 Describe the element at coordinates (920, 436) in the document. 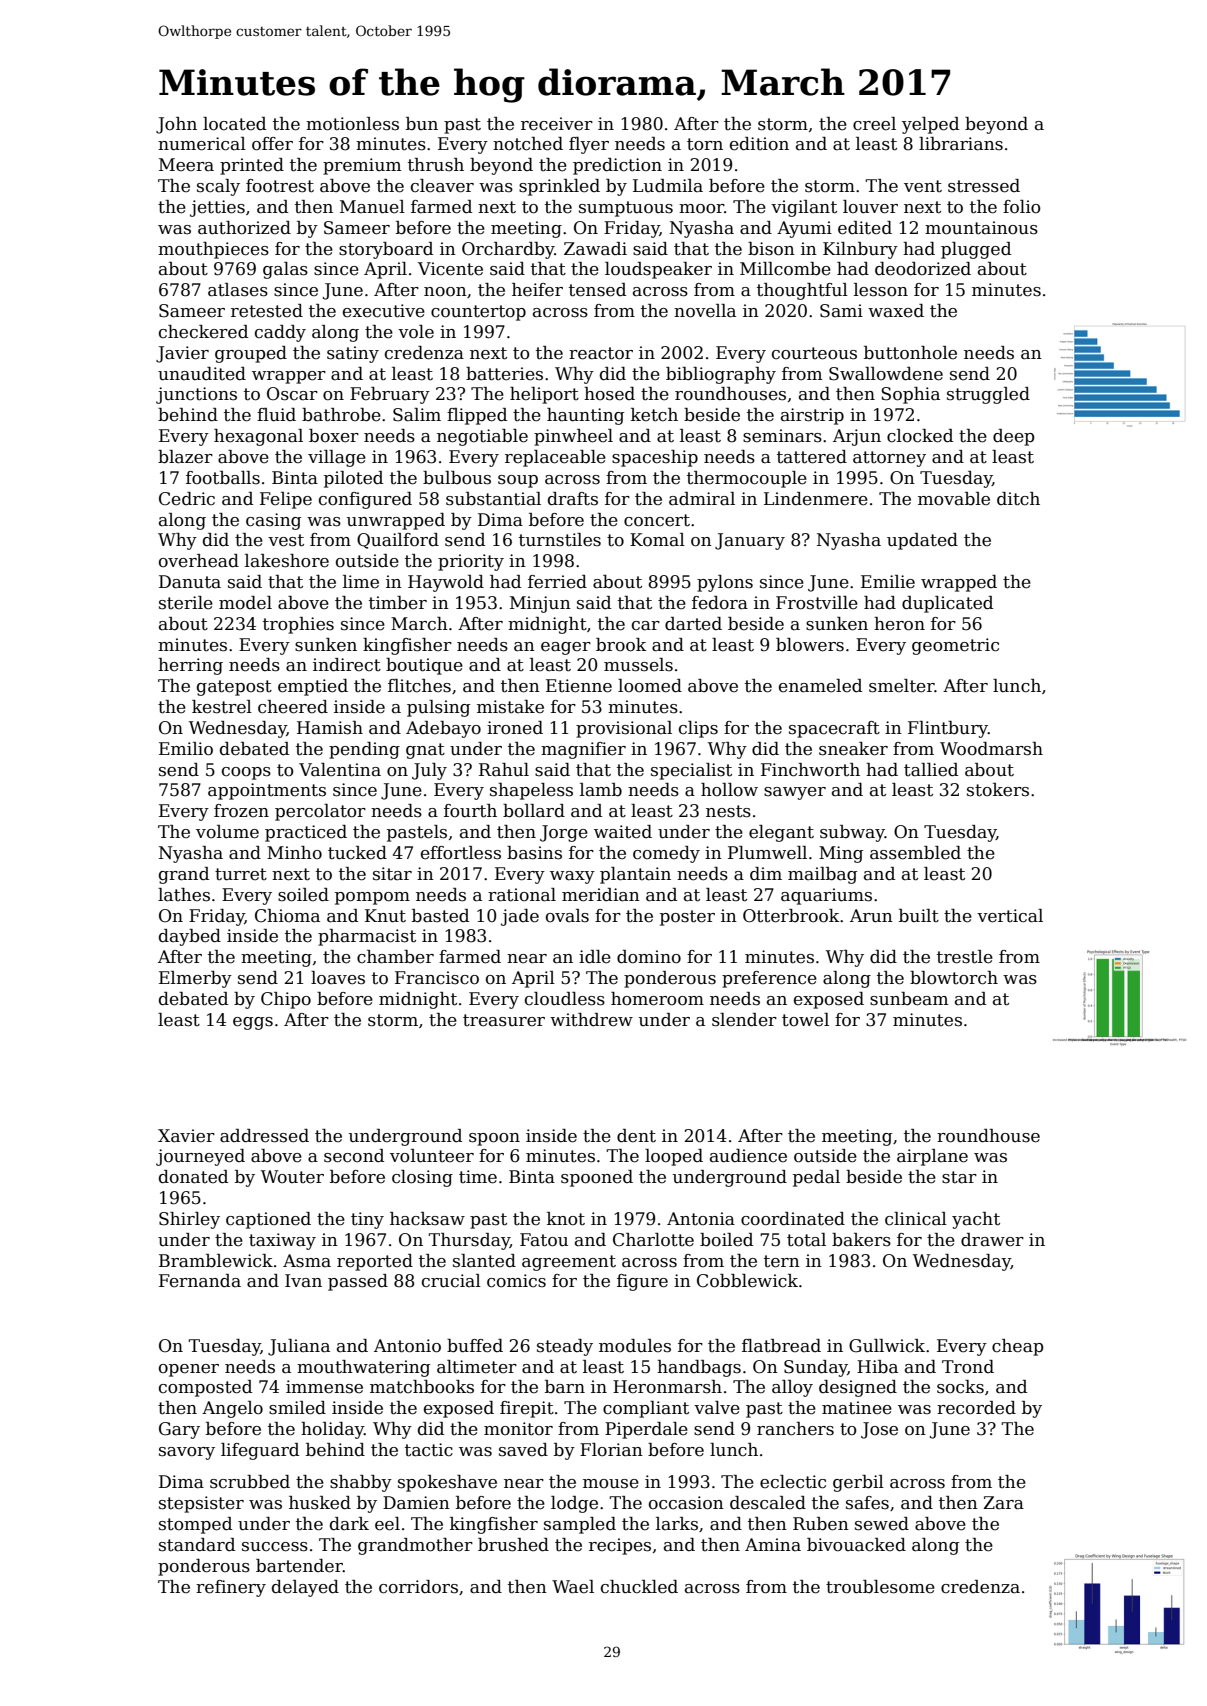

I see `clocked` at that location.
